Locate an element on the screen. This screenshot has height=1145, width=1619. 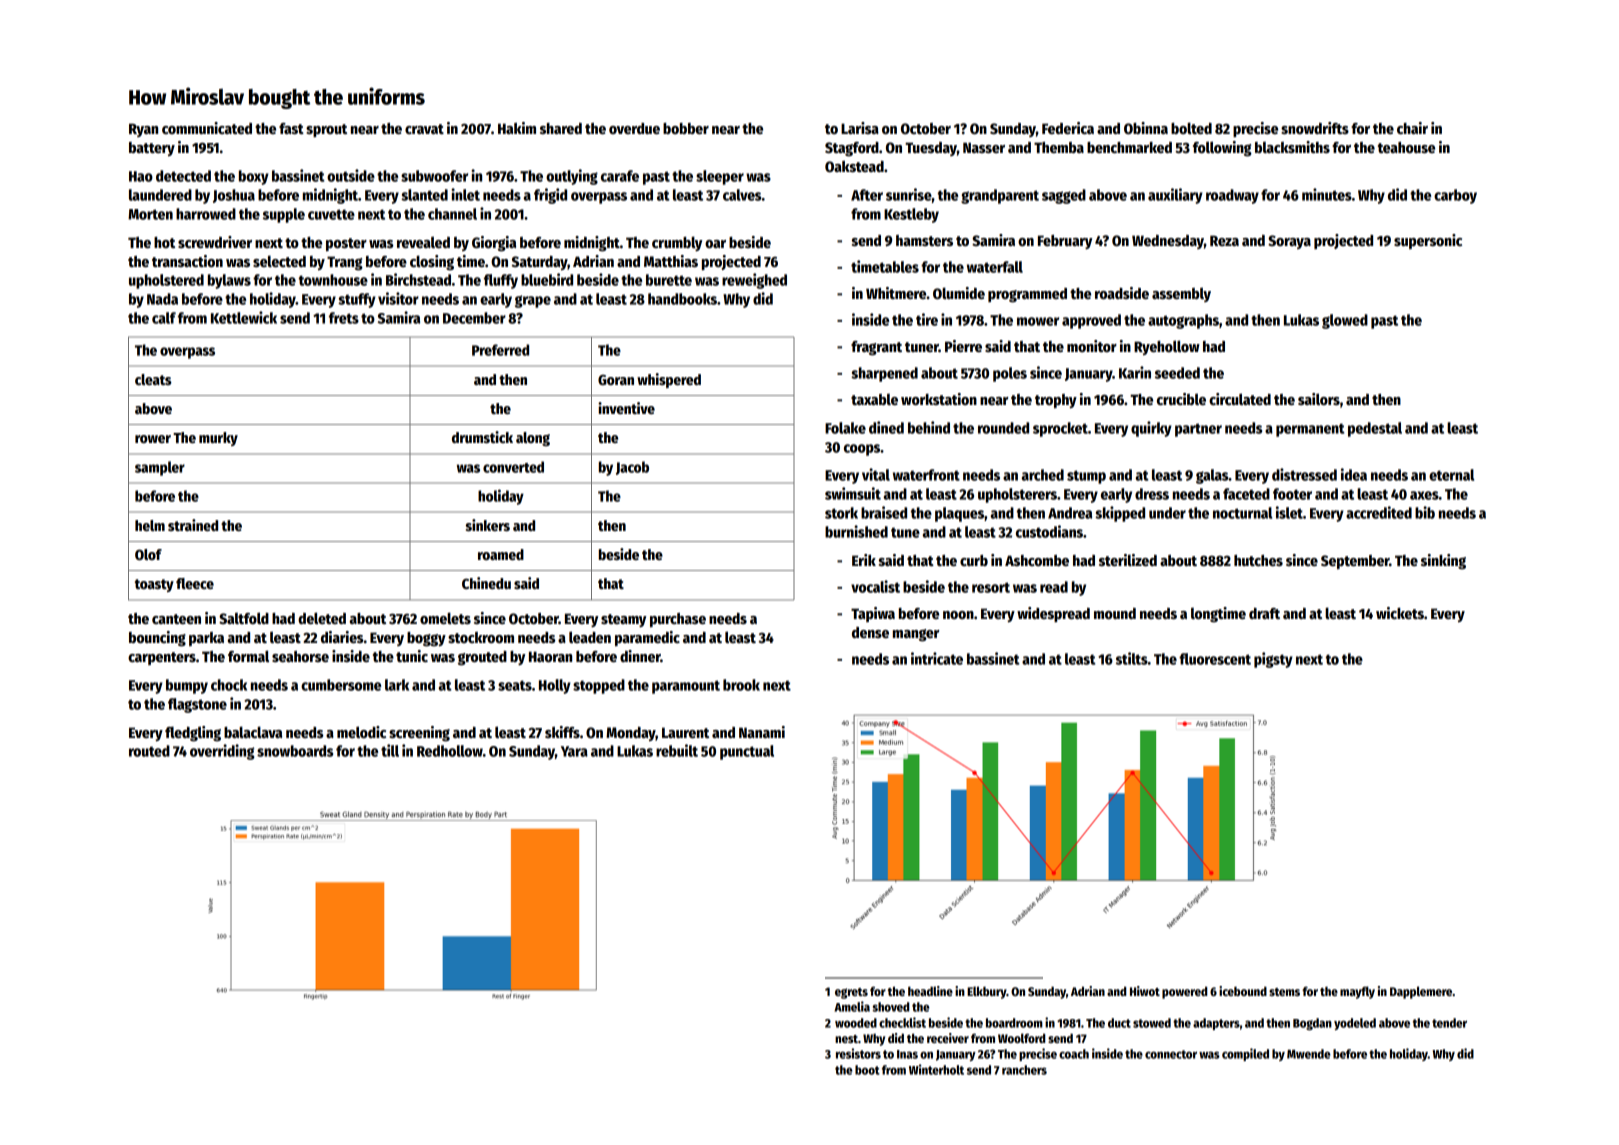
wooded is located at coordinates (856, 1023).
